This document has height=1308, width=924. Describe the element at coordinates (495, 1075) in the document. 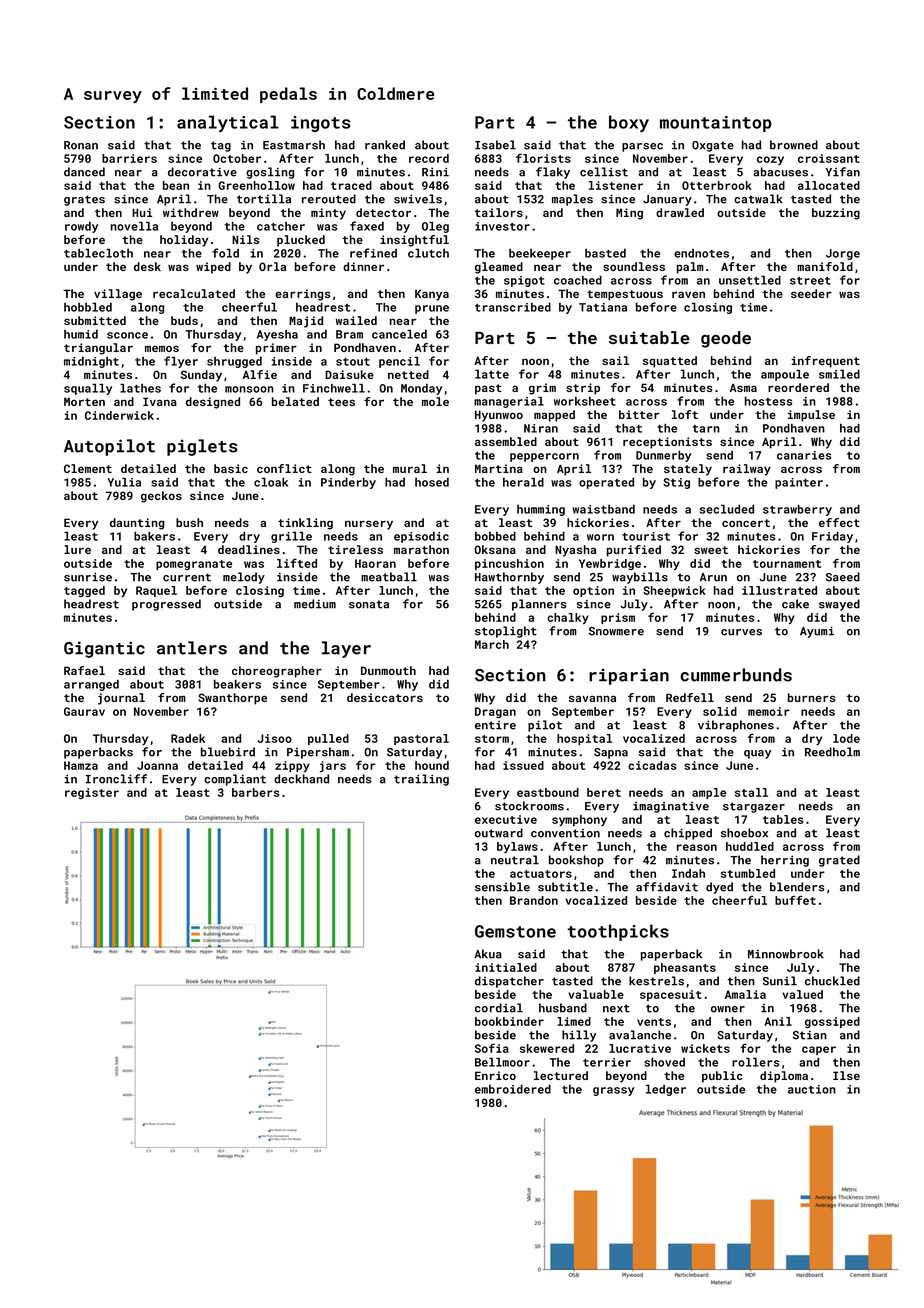

I see `Enrico` at that location.
